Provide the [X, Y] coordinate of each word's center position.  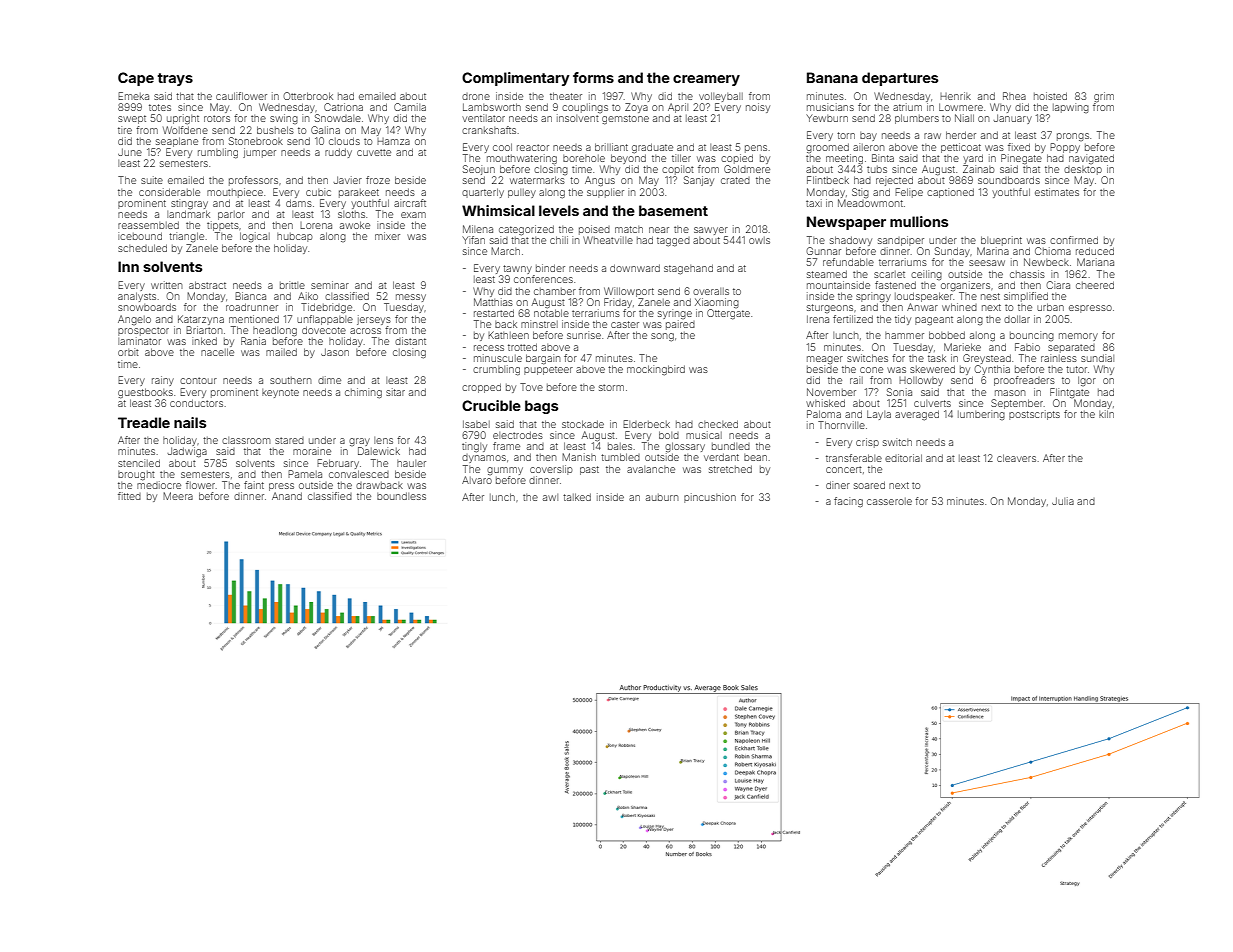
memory [1078, 337]
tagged [673, 242]
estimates [1057, 192]
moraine [312, 451]
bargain [543, 359]
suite [152, 180]
